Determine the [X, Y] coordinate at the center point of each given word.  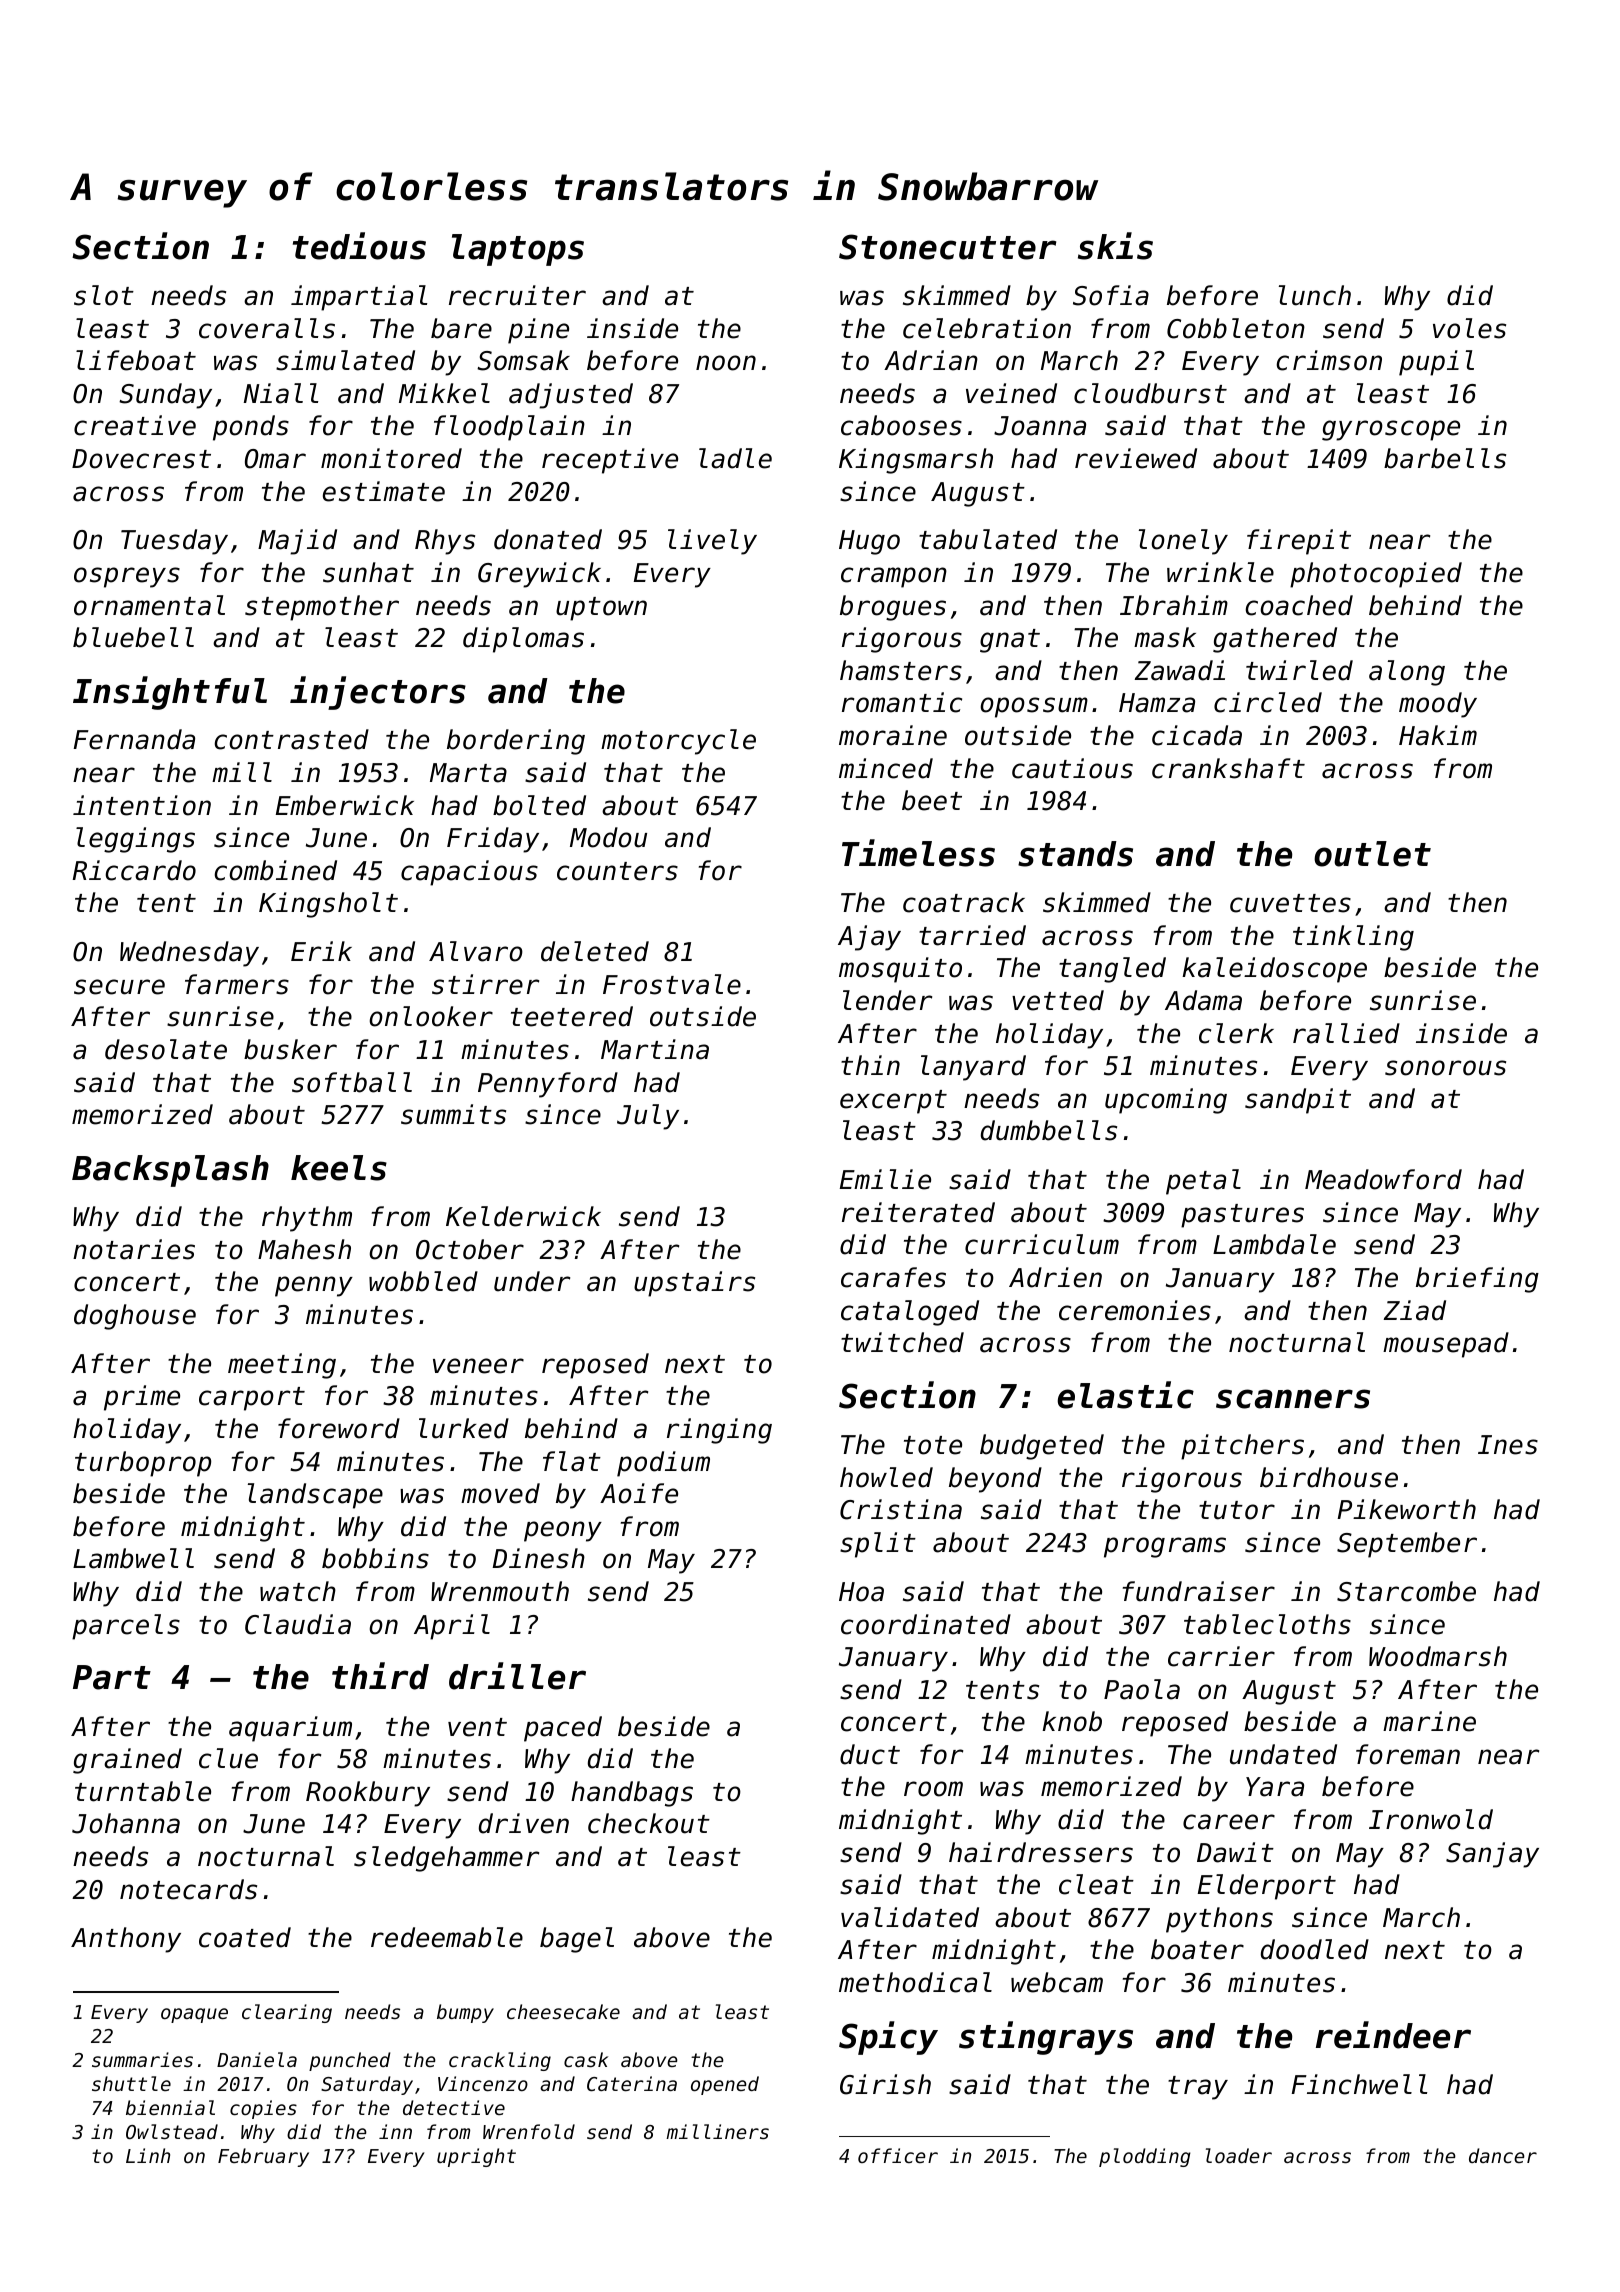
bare [461, 328]
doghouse [135, 1317]
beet [932, 800]
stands [1075, 854]
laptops [518, 250]
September [1407, 1545]
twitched [902, 1342]
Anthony [126, 1940]
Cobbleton [1236, 328]
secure [119, 987]
